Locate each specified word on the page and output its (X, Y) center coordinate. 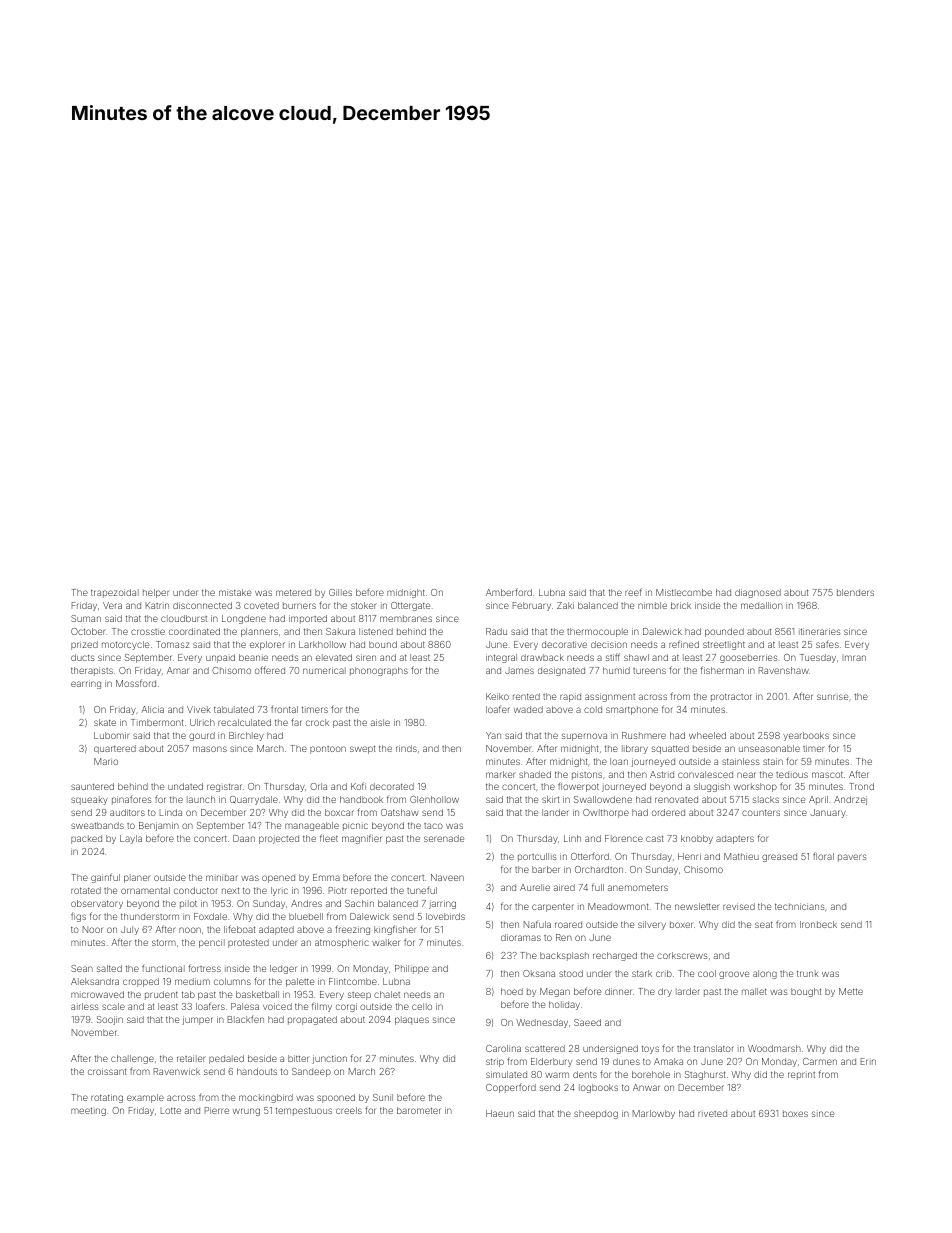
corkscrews (682, 955)
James (519, 670)
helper (156, 593)
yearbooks (806, 736)
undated (185, 786)
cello (422, 1006)
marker (501, 774)
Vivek (199, 709)
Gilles (340, 592)
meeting (88, 1111)
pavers (852, 858)
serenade (444, 838)
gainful (105, 878)
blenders (855, 592)
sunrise (832, 697)
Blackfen (246, 1019)
